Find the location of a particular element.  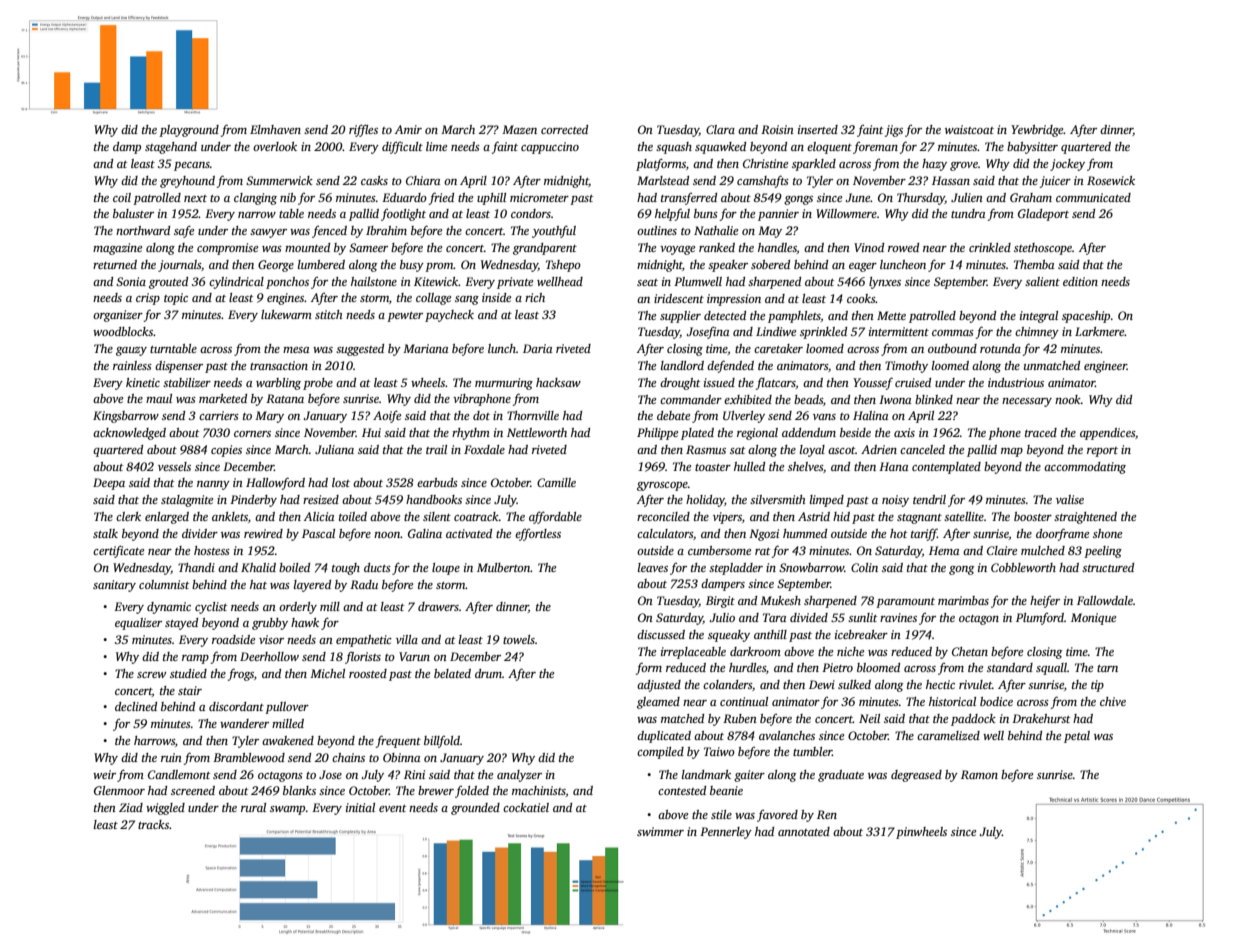

Hana is located at coordinates (893, 466).
